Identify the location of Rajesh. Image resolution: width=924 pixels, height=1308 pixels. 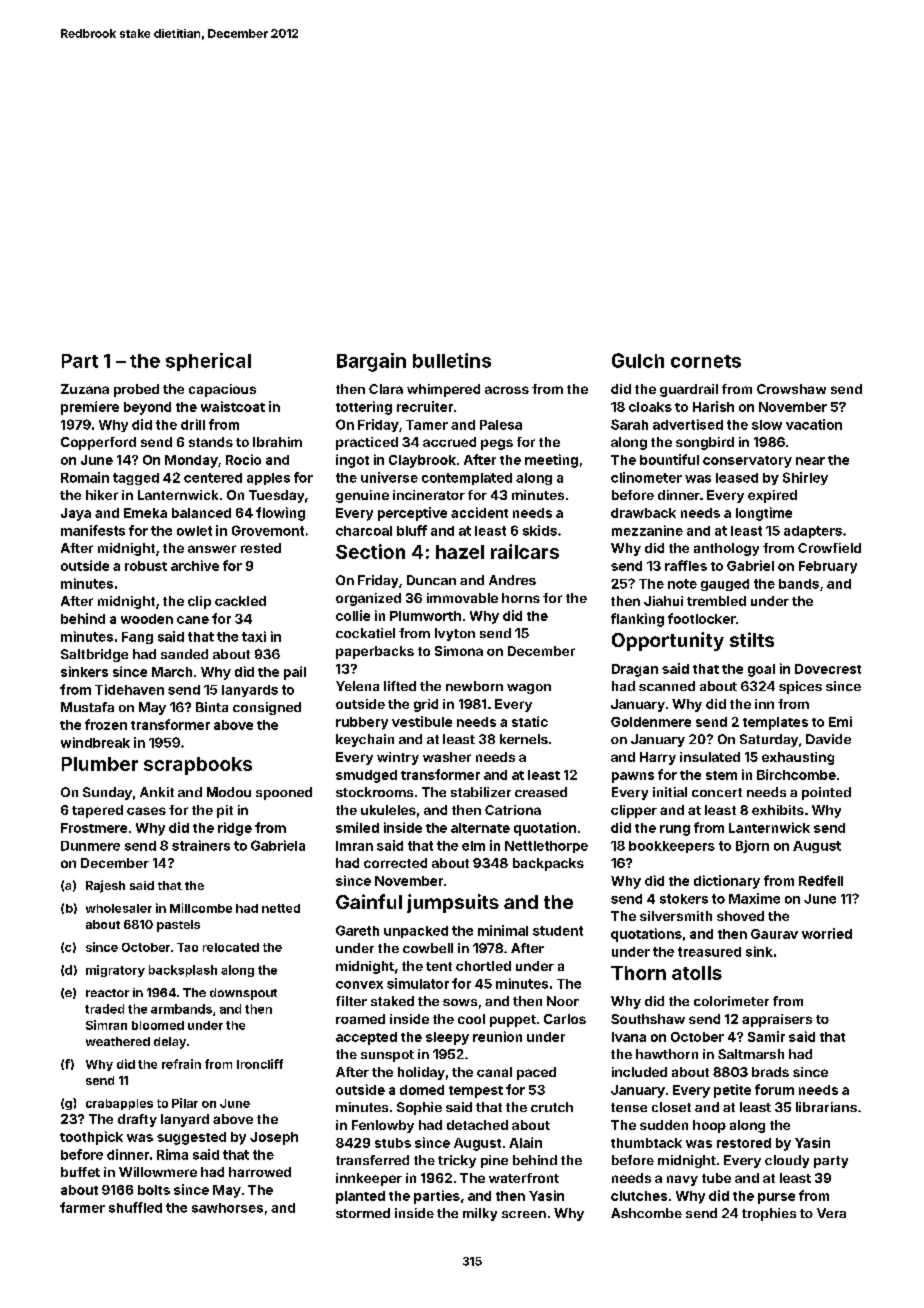
(105, 886).
